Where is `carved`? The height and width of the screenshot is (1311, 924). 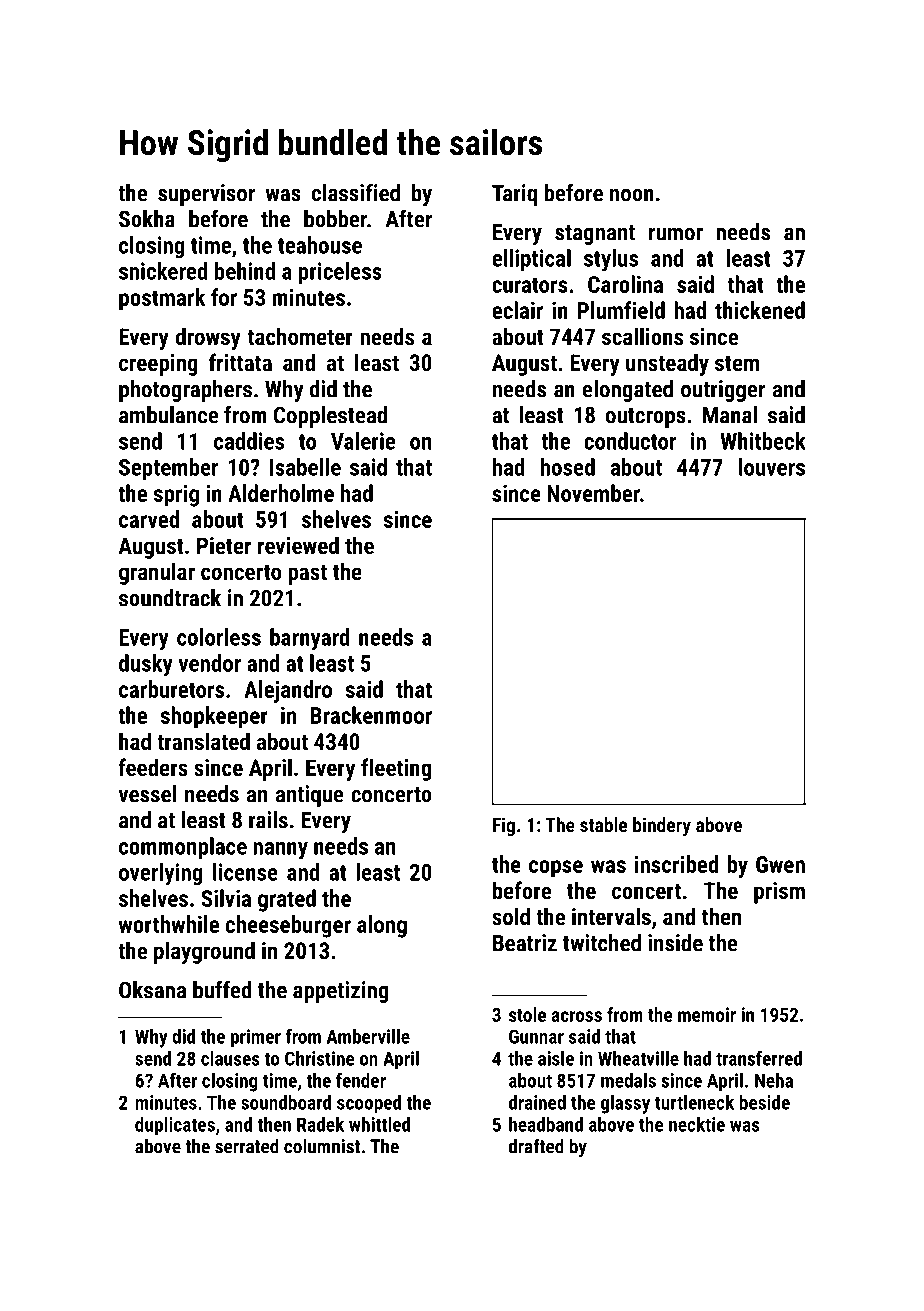
carved is located at coordinates (149, 519).
